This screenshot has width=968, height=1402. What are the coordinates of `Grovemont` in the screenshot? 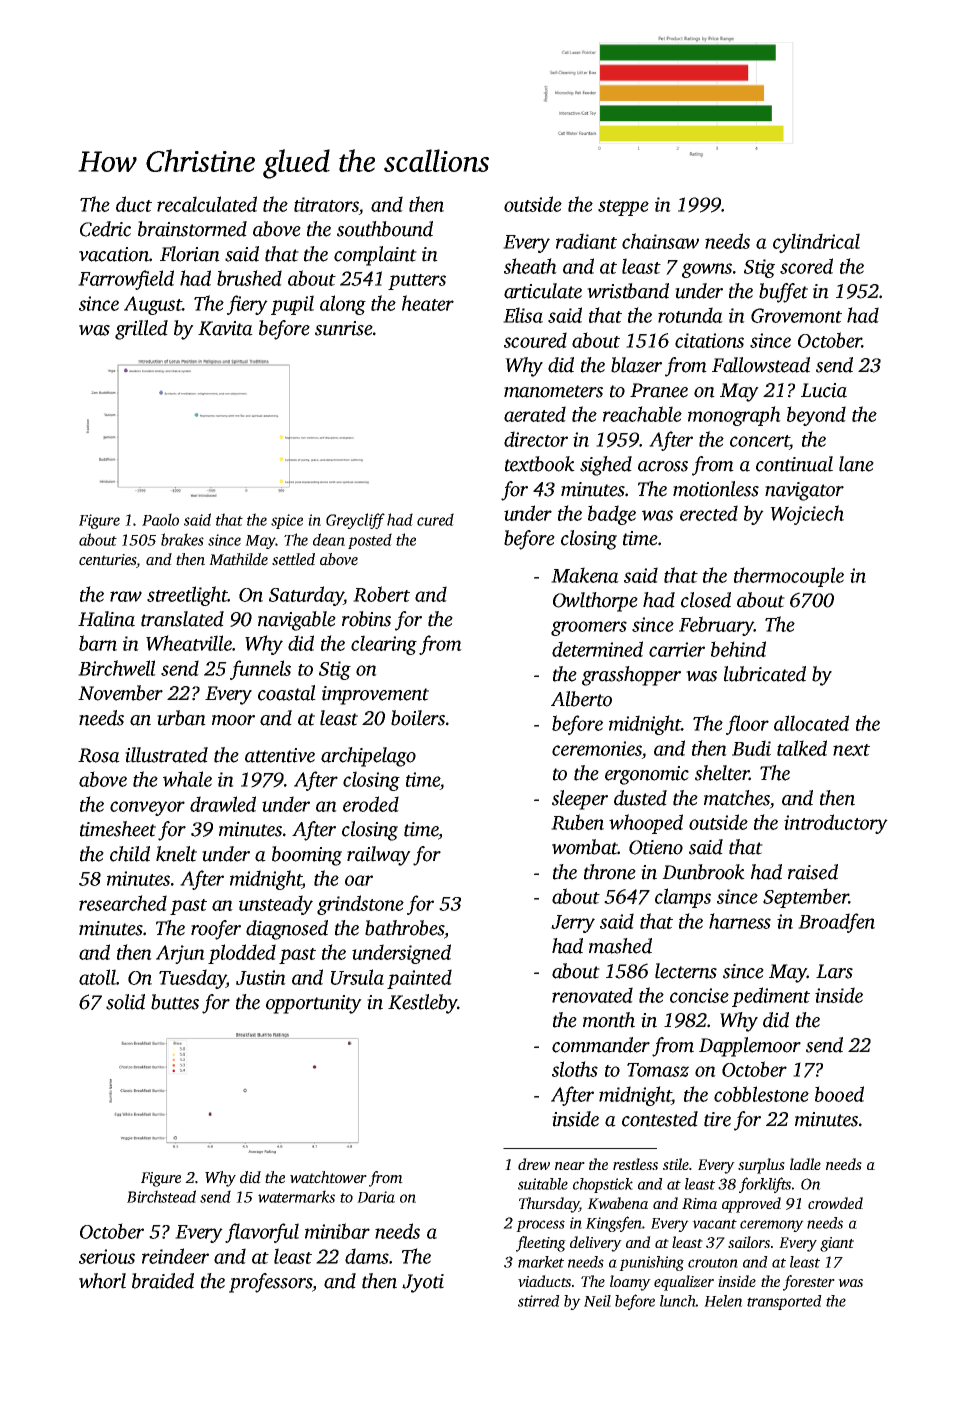 It's located at (796, 315).
